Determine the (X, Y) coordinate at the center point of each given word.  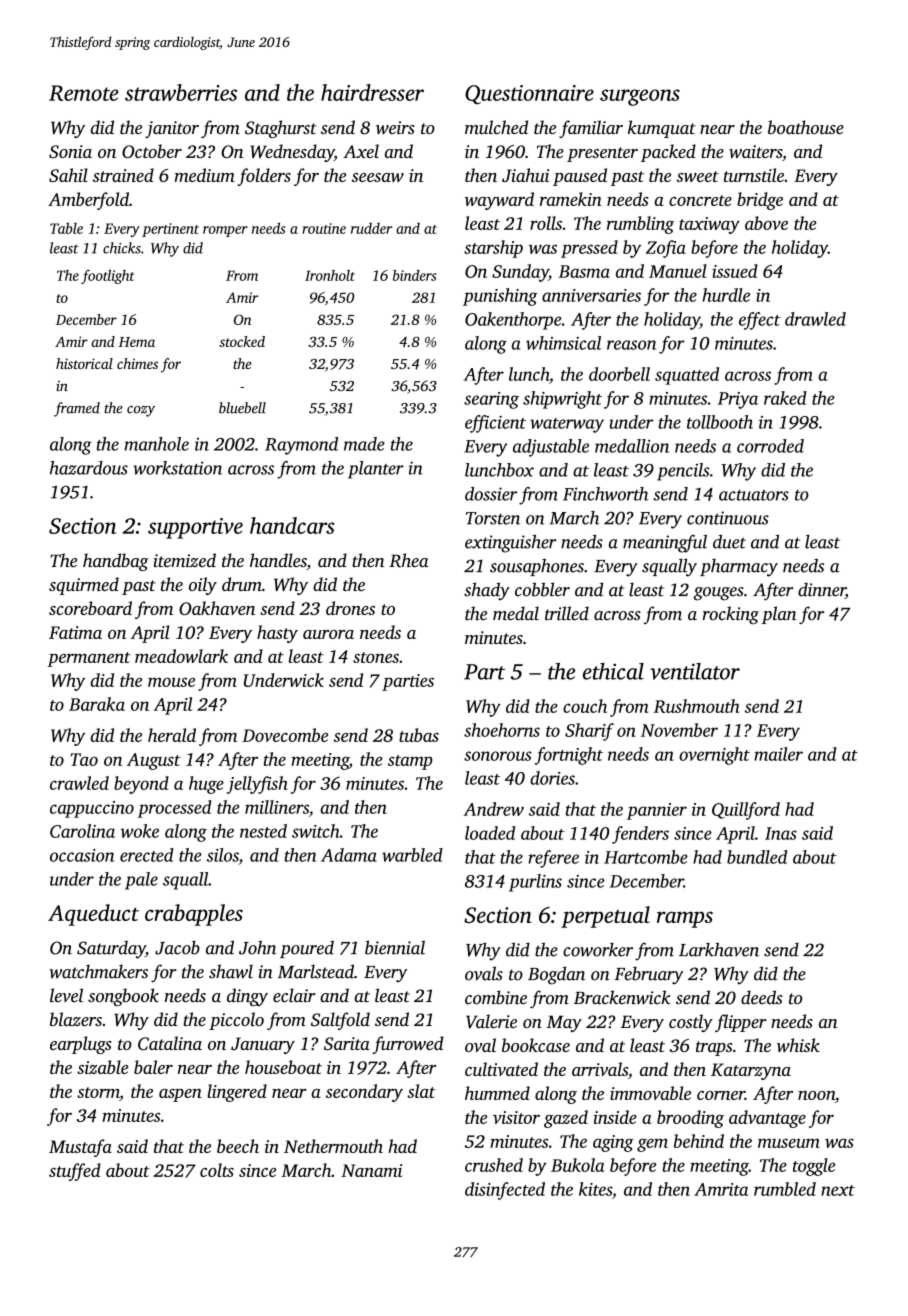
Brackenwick (622, 997)
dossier (491, 494)
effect (759, 321)
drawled (815, 319)
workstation (177, 468)
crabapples (194, 915)
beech (238, 1146)
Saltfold (340, 1021)
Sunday (520, 273)
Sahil (68, 175)
